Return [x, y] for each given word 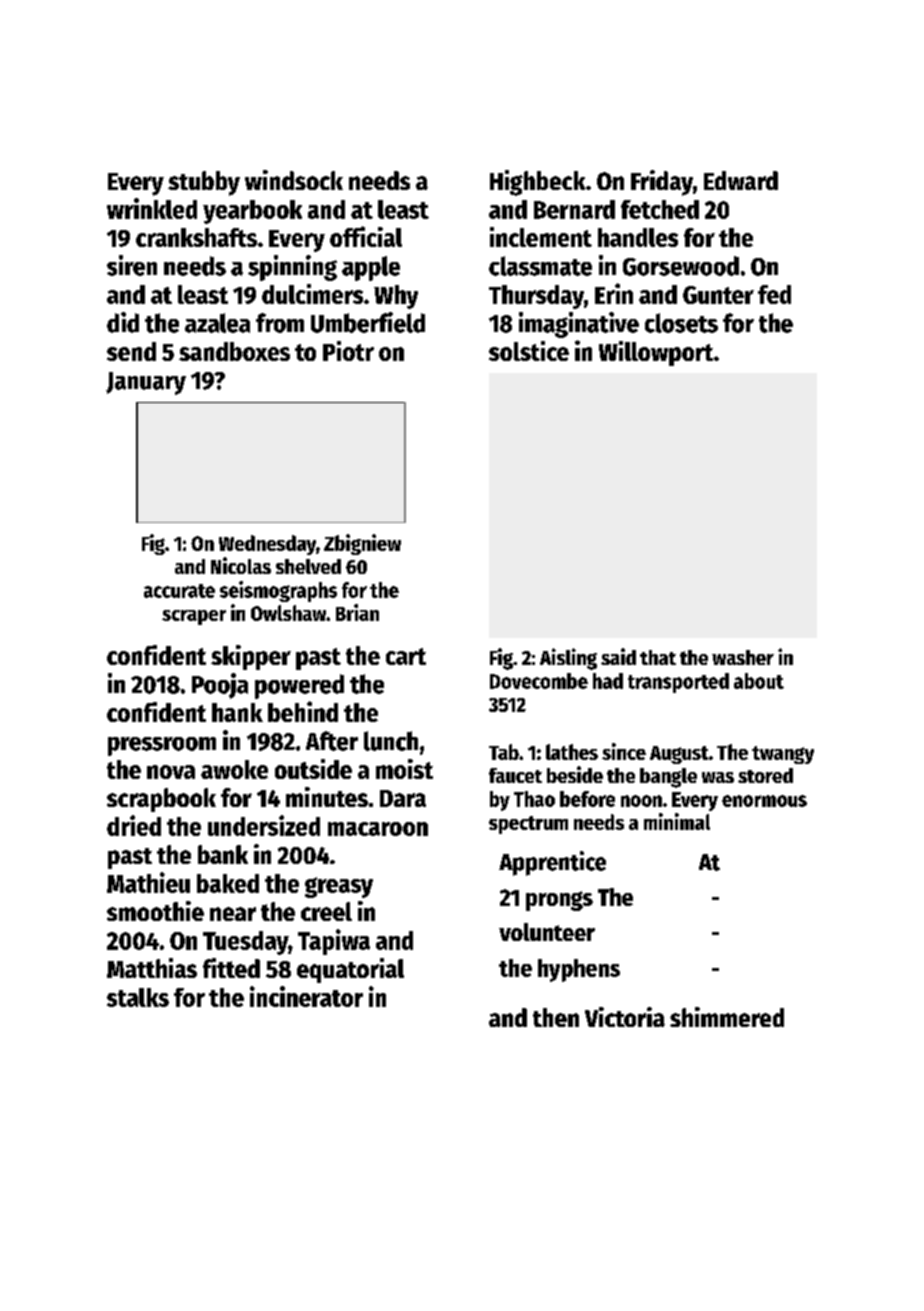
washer [743, 657]
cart [406, 656]
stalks [138, 997]
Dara [403, 798]
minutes [327, 797]
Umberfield [368, 322]
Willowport [656, 353]
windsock [294, 180]
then [556, 1017]
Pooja [220, 686]
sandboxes [234, 351]
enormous [764, 801]
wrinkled [152, 208]
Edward [741, 180]
